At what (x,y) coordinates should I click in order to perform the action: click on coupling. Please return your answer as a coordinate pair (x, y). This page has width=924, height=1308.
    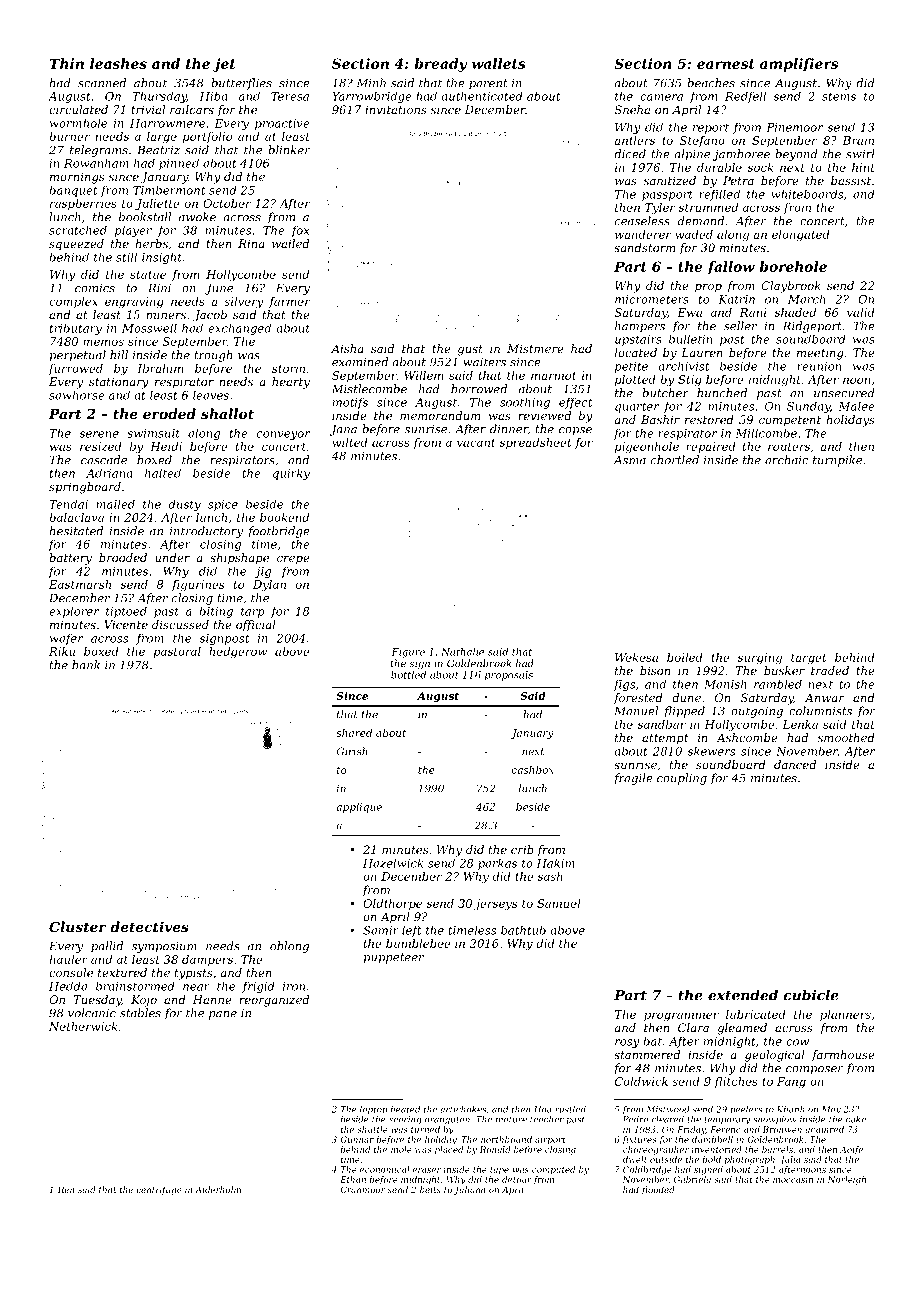
    Looking at the image, I should click on (682, 779).
